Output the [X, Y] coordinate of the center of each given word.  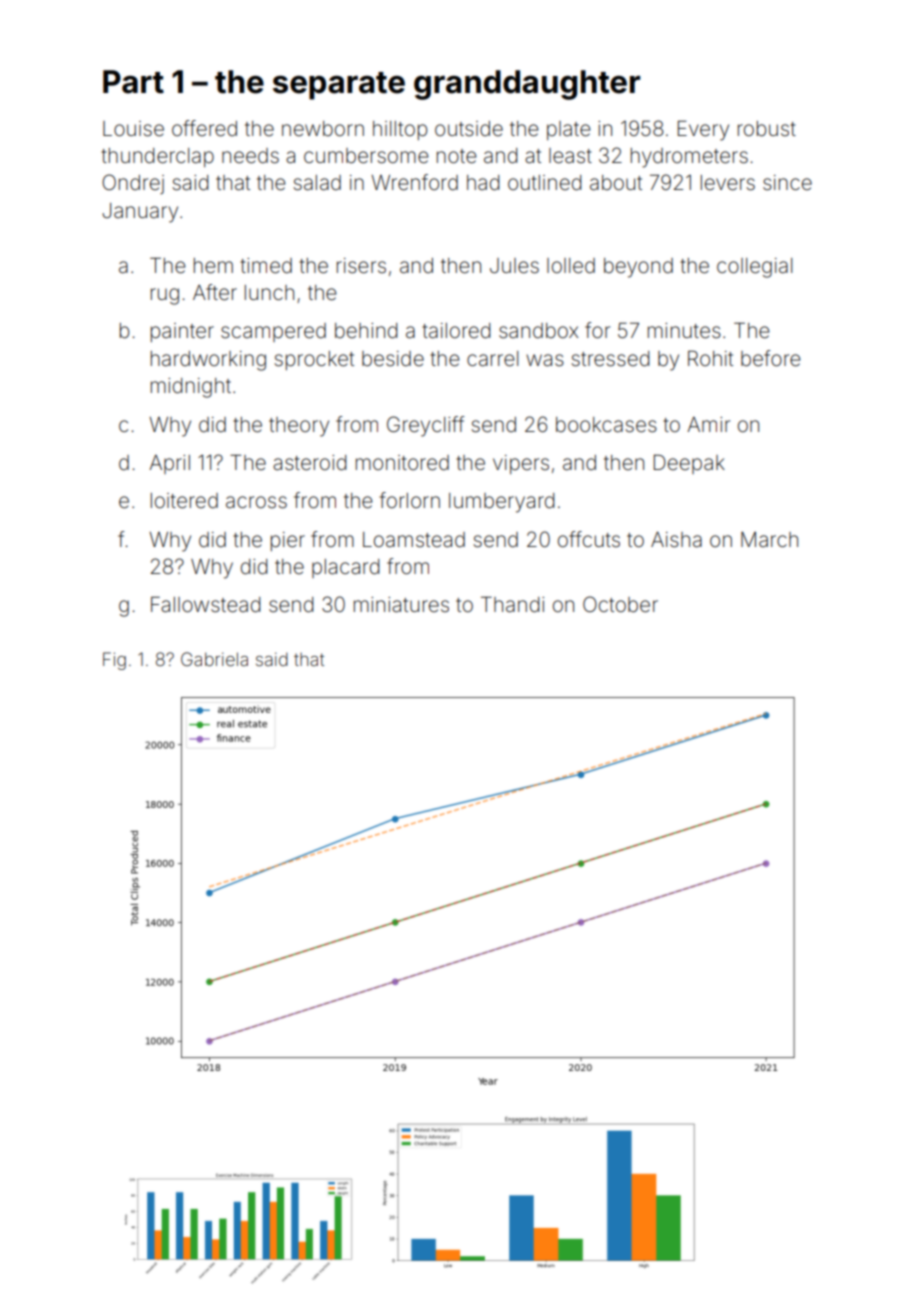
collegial [754, 268]
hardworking [208, 361]
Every [703, 130]
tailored [456, 330]
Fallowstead [205, 604]
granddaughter [527, 85]
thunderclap [157, 157]
